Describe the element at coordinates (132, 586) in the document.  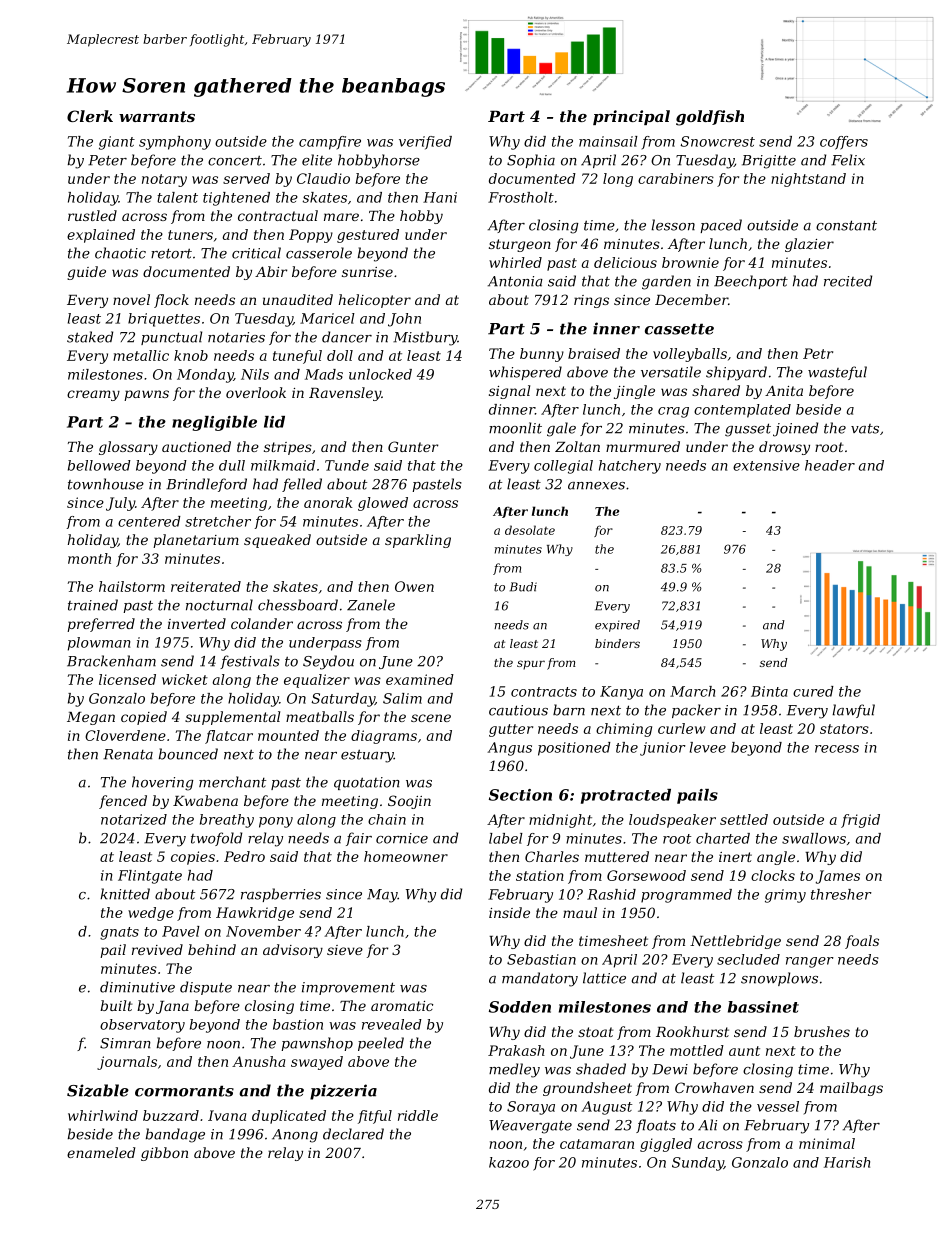
I see `hailstorm` at that location.
